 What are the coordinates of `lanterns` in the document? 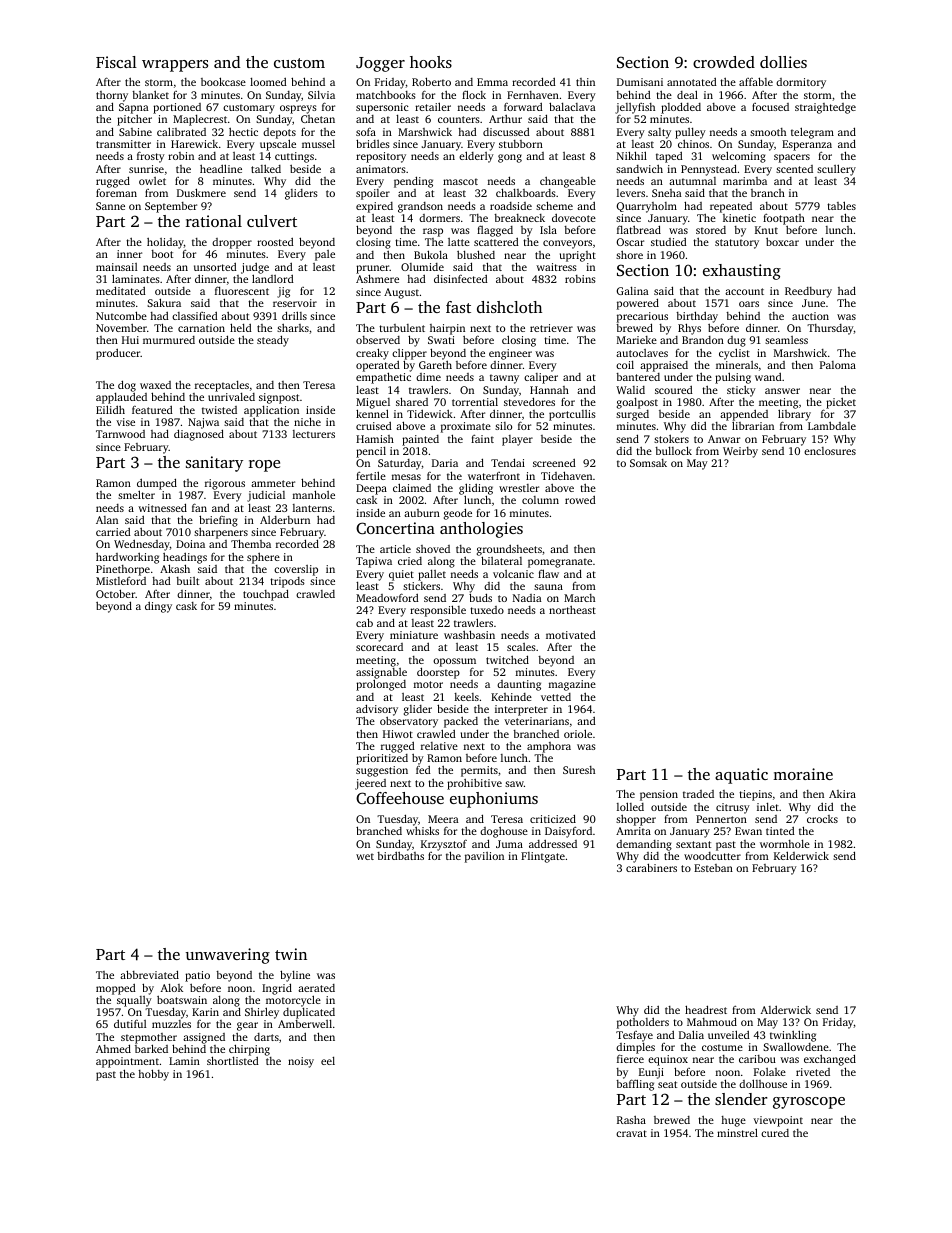 It's located at (312, 508).
